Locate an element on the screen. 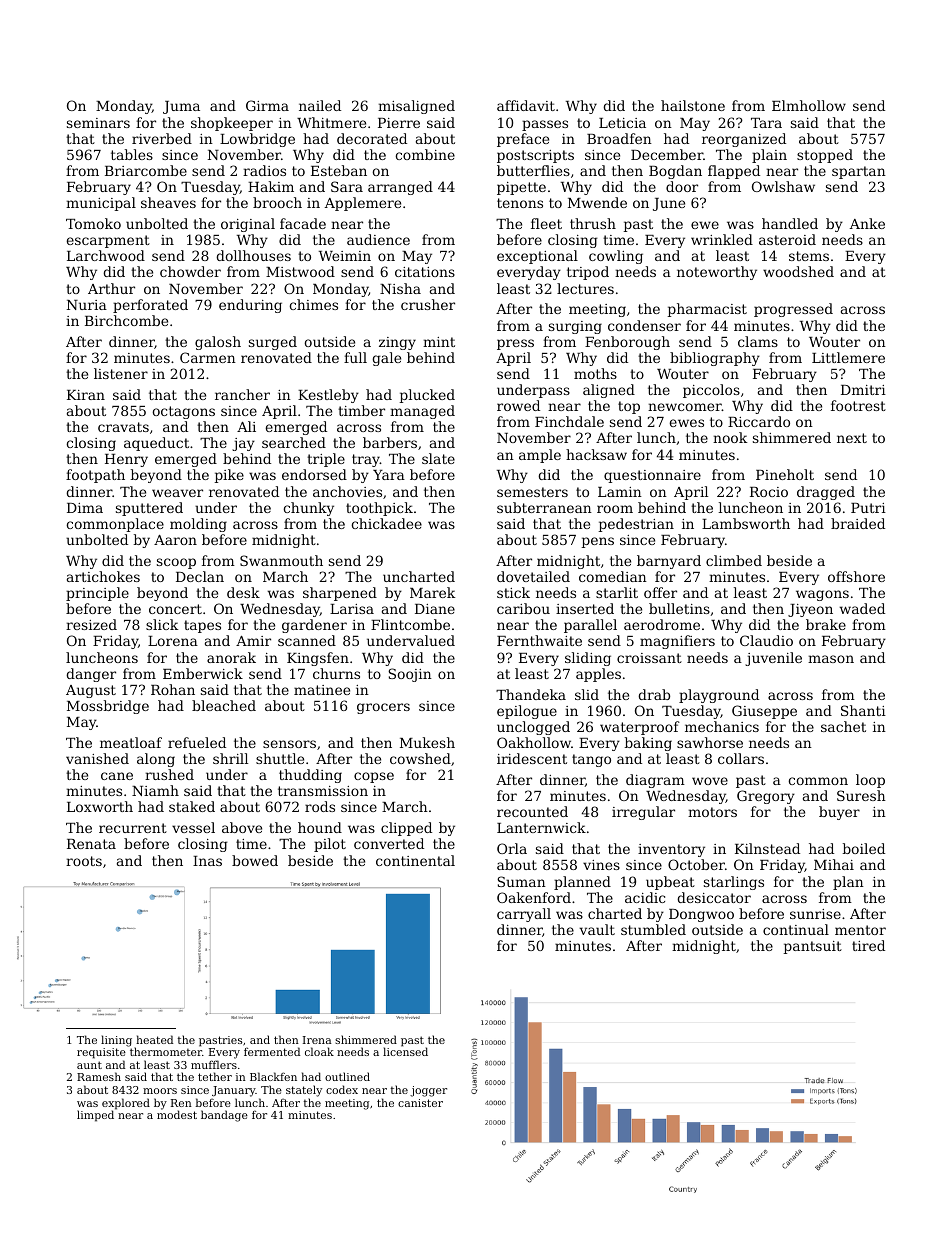 Image resolution: width=952 pixels, height=1233 pixels. climbed is located at coordinates (734, 560).
